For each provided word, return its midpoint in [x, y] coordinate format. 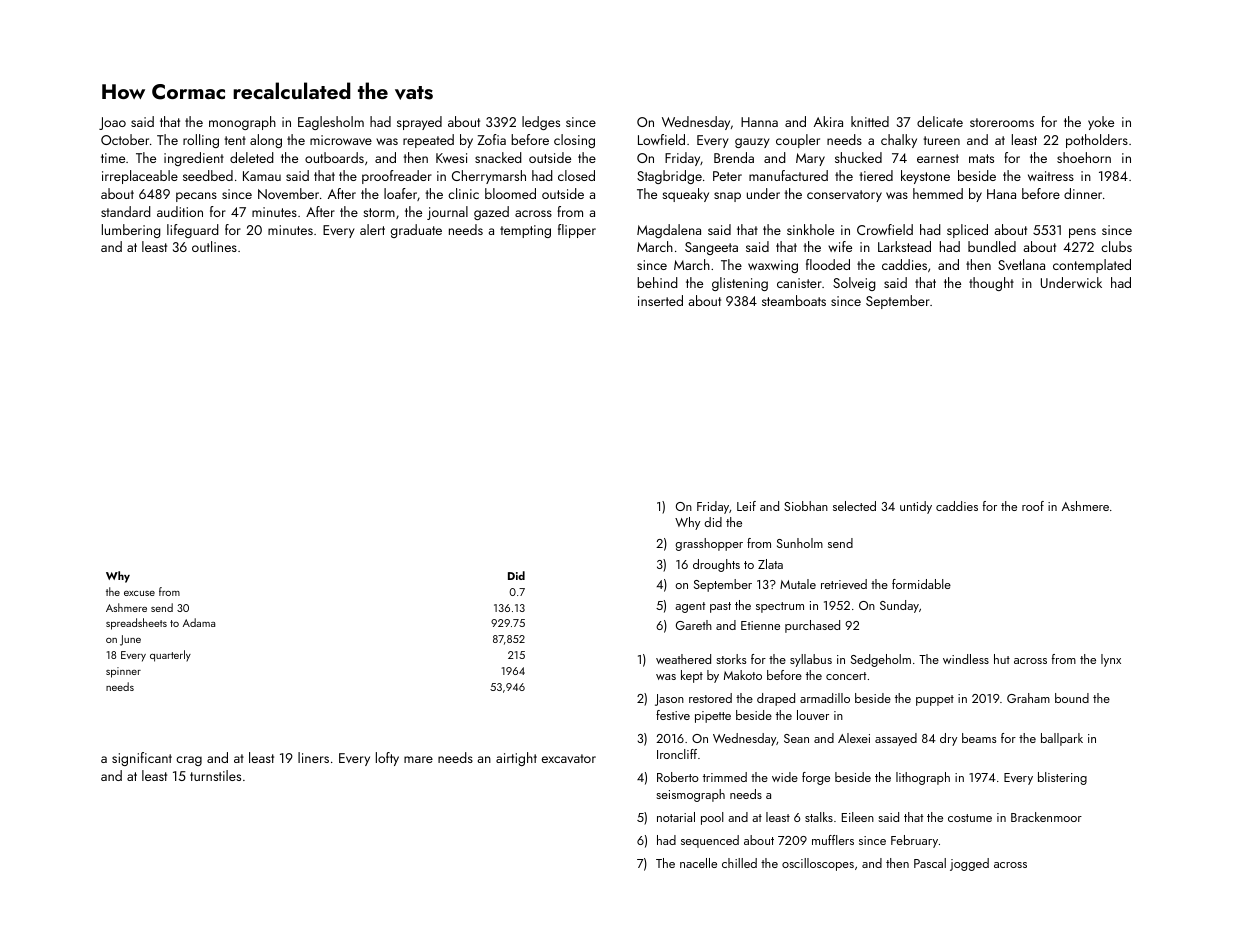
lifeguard [193, 231]
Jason [669, 700]
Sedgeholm [881, 660]
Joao [112, 123]
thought [991, 284]
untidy [916, 507]
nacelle [698, 863]
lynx [1111, 660]
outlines [214, 246]
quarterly [170, 656]
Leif [746, 506]
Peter [727, 176]
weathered [683, 659]
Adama [199, 622]
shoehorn [1084, 157]
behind [657, 282]
